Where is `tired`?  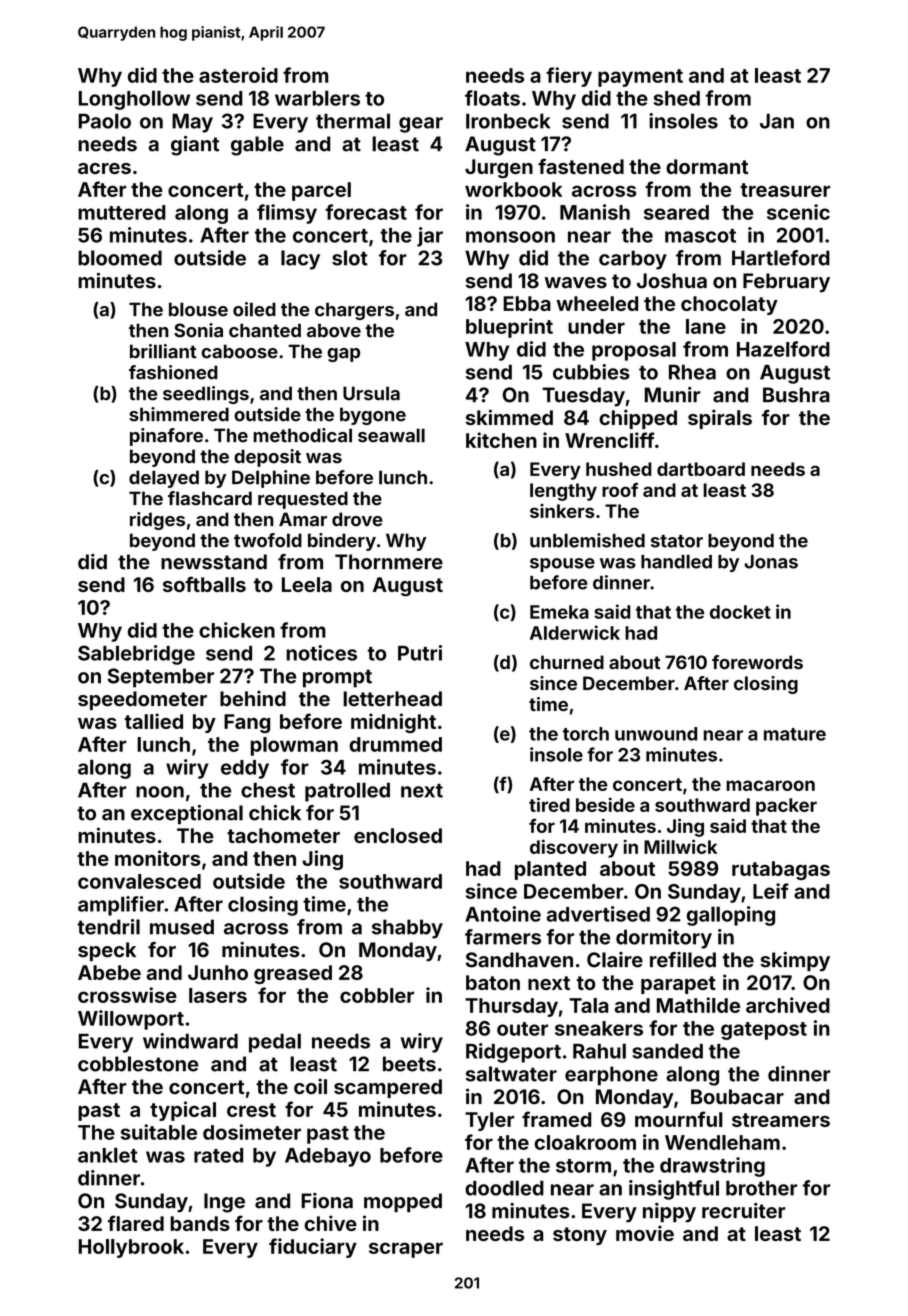
tired is located at coordinates (549, 804).
